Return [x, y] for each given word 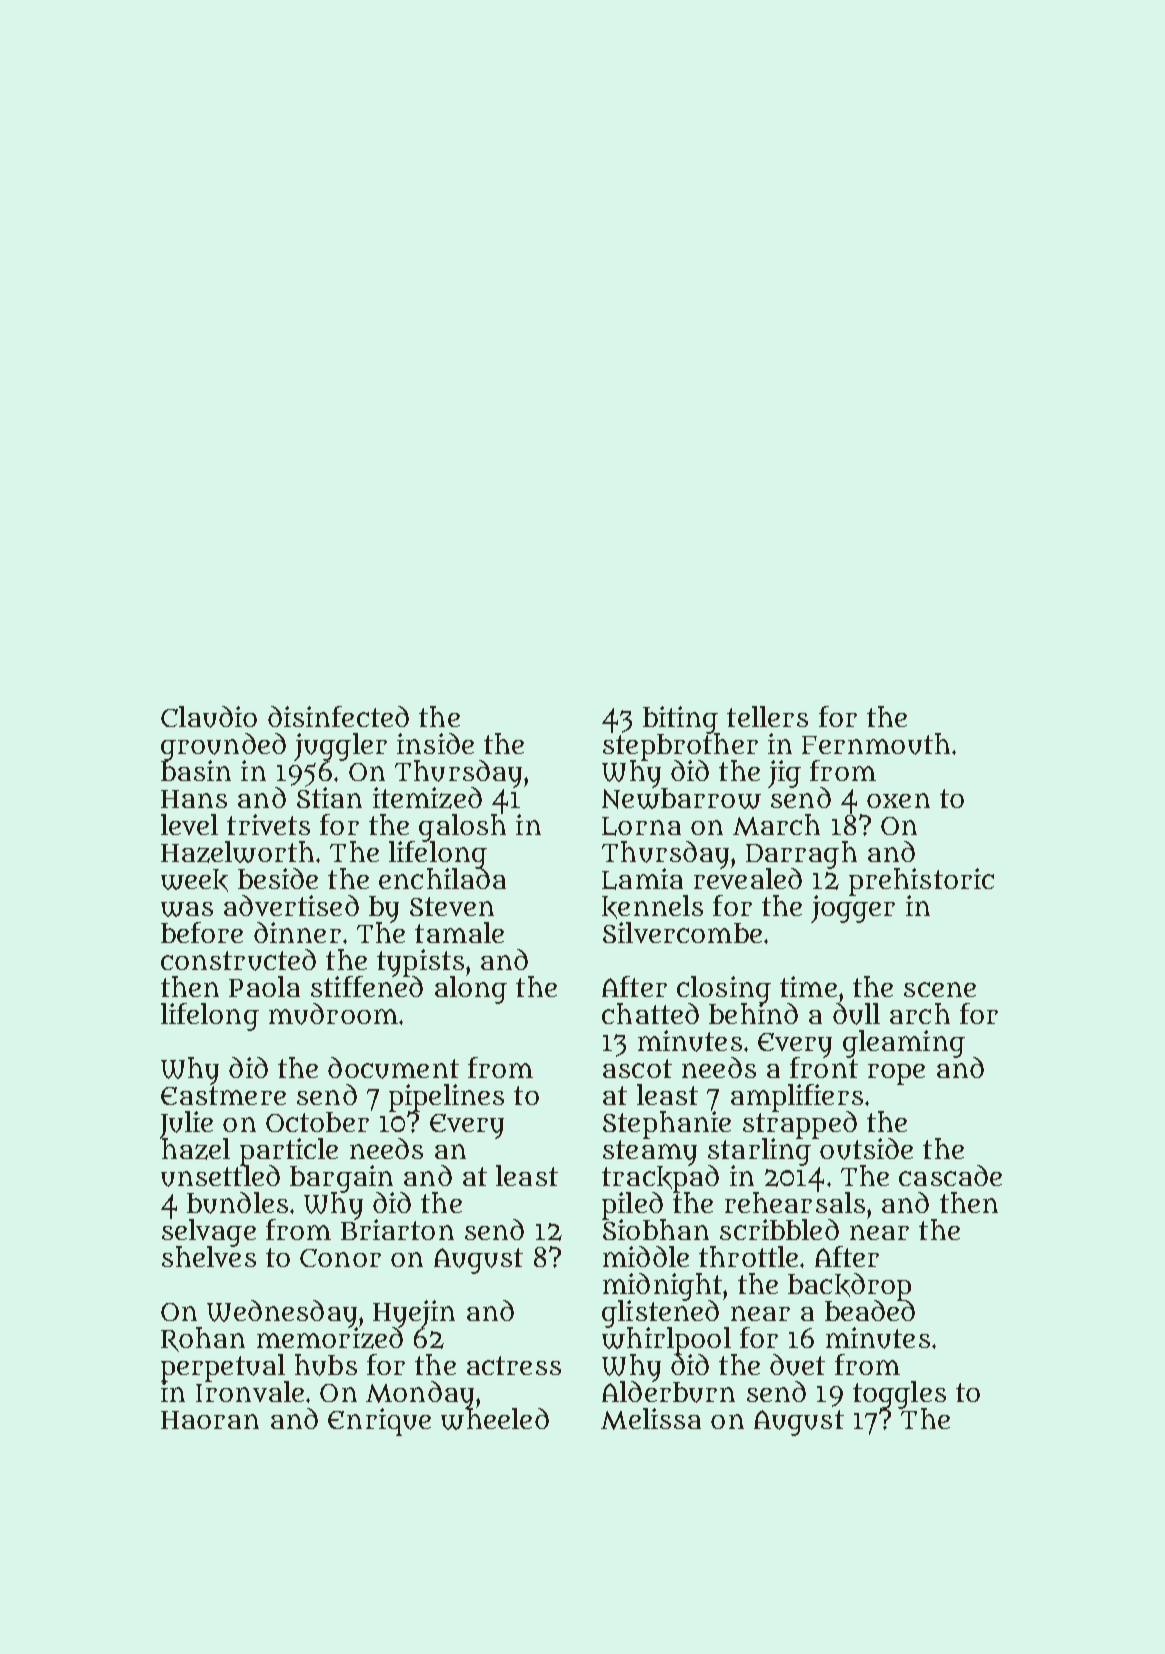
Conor [340, 1258]
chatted [650, 1013]
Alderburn [668, 1392]
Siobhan [655, 1229]
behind [753, 1013]
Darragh [801, 854]
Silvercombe [682, 932]
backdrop [849, 1286]
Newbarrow [681, 798]
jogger [853, 909]
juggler [340, 747]
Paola [264, 986]
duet [797, 1365]
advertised [291, 905]
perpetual [223, 1367]
